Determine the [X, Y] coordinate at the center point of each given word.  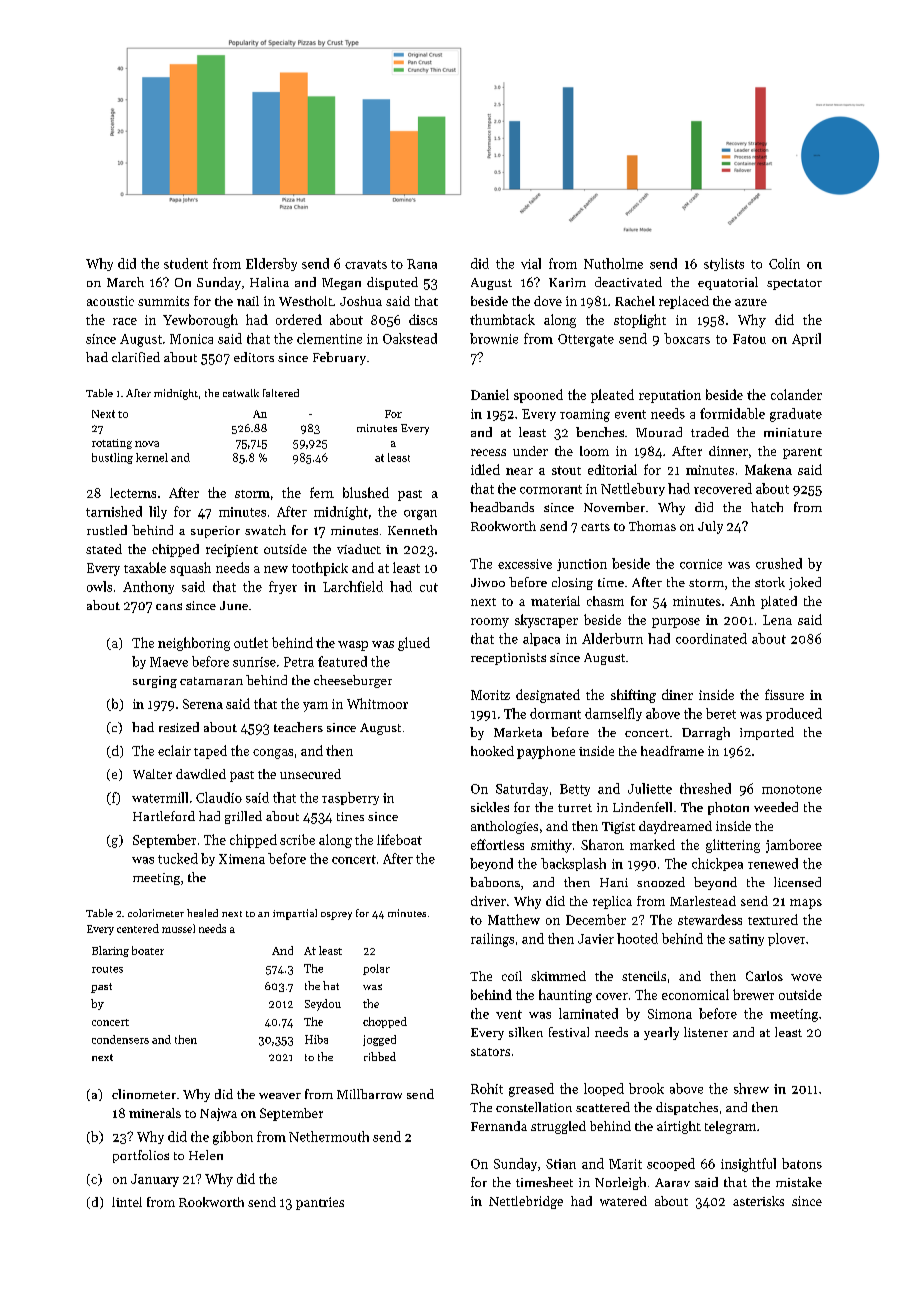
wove [806, 977]
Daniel [490, 394]
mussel [178, 928]
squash [190, 569]
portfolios [141, 1156]
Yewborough [200, 321]
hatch [767, 507]
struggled [558, 1127]
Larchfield [353, 586]
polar [376, 969]
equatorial [728, 283]
